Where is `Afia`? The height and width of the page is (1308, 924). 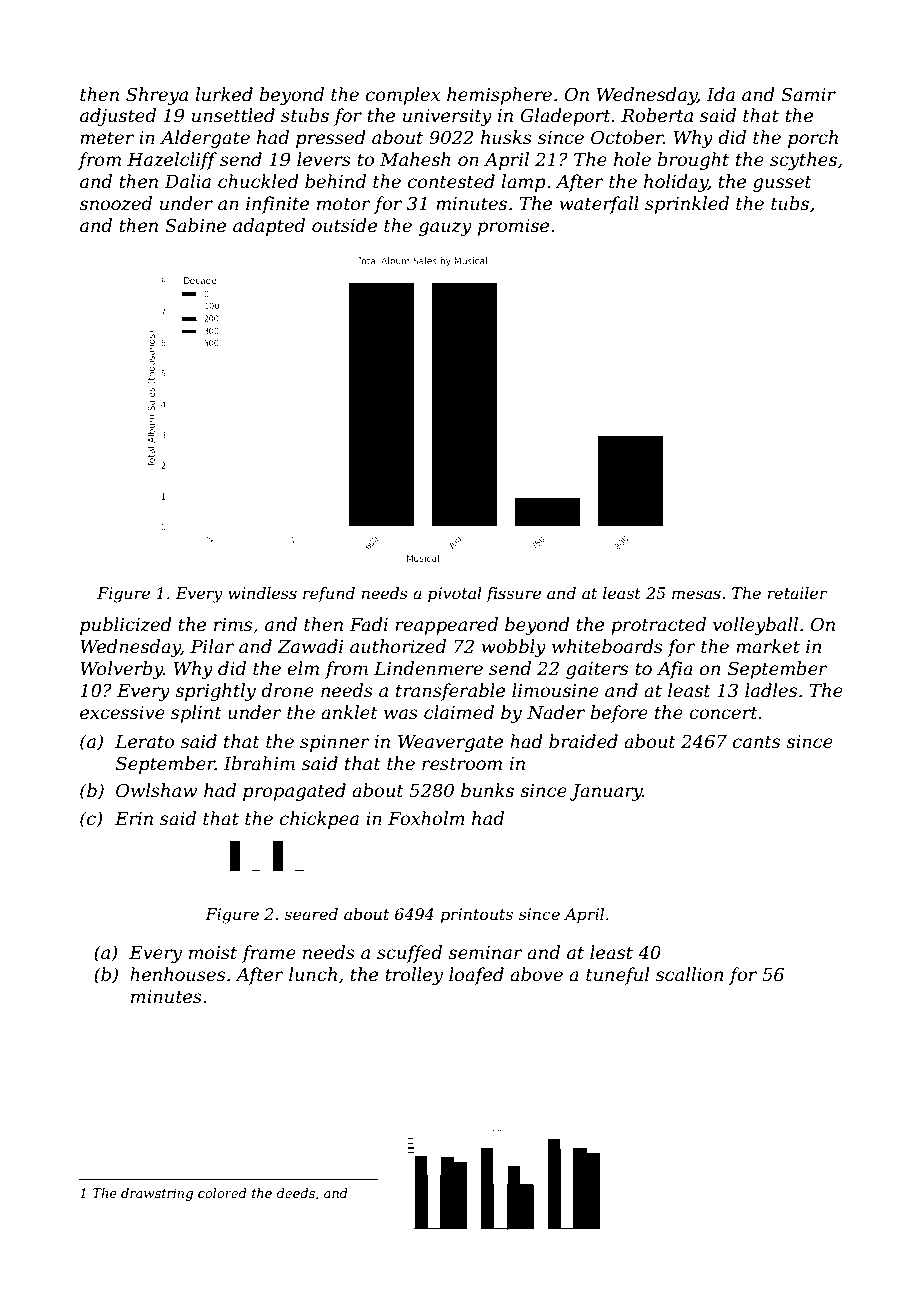 Afia is located at coordinates (675, 670).
